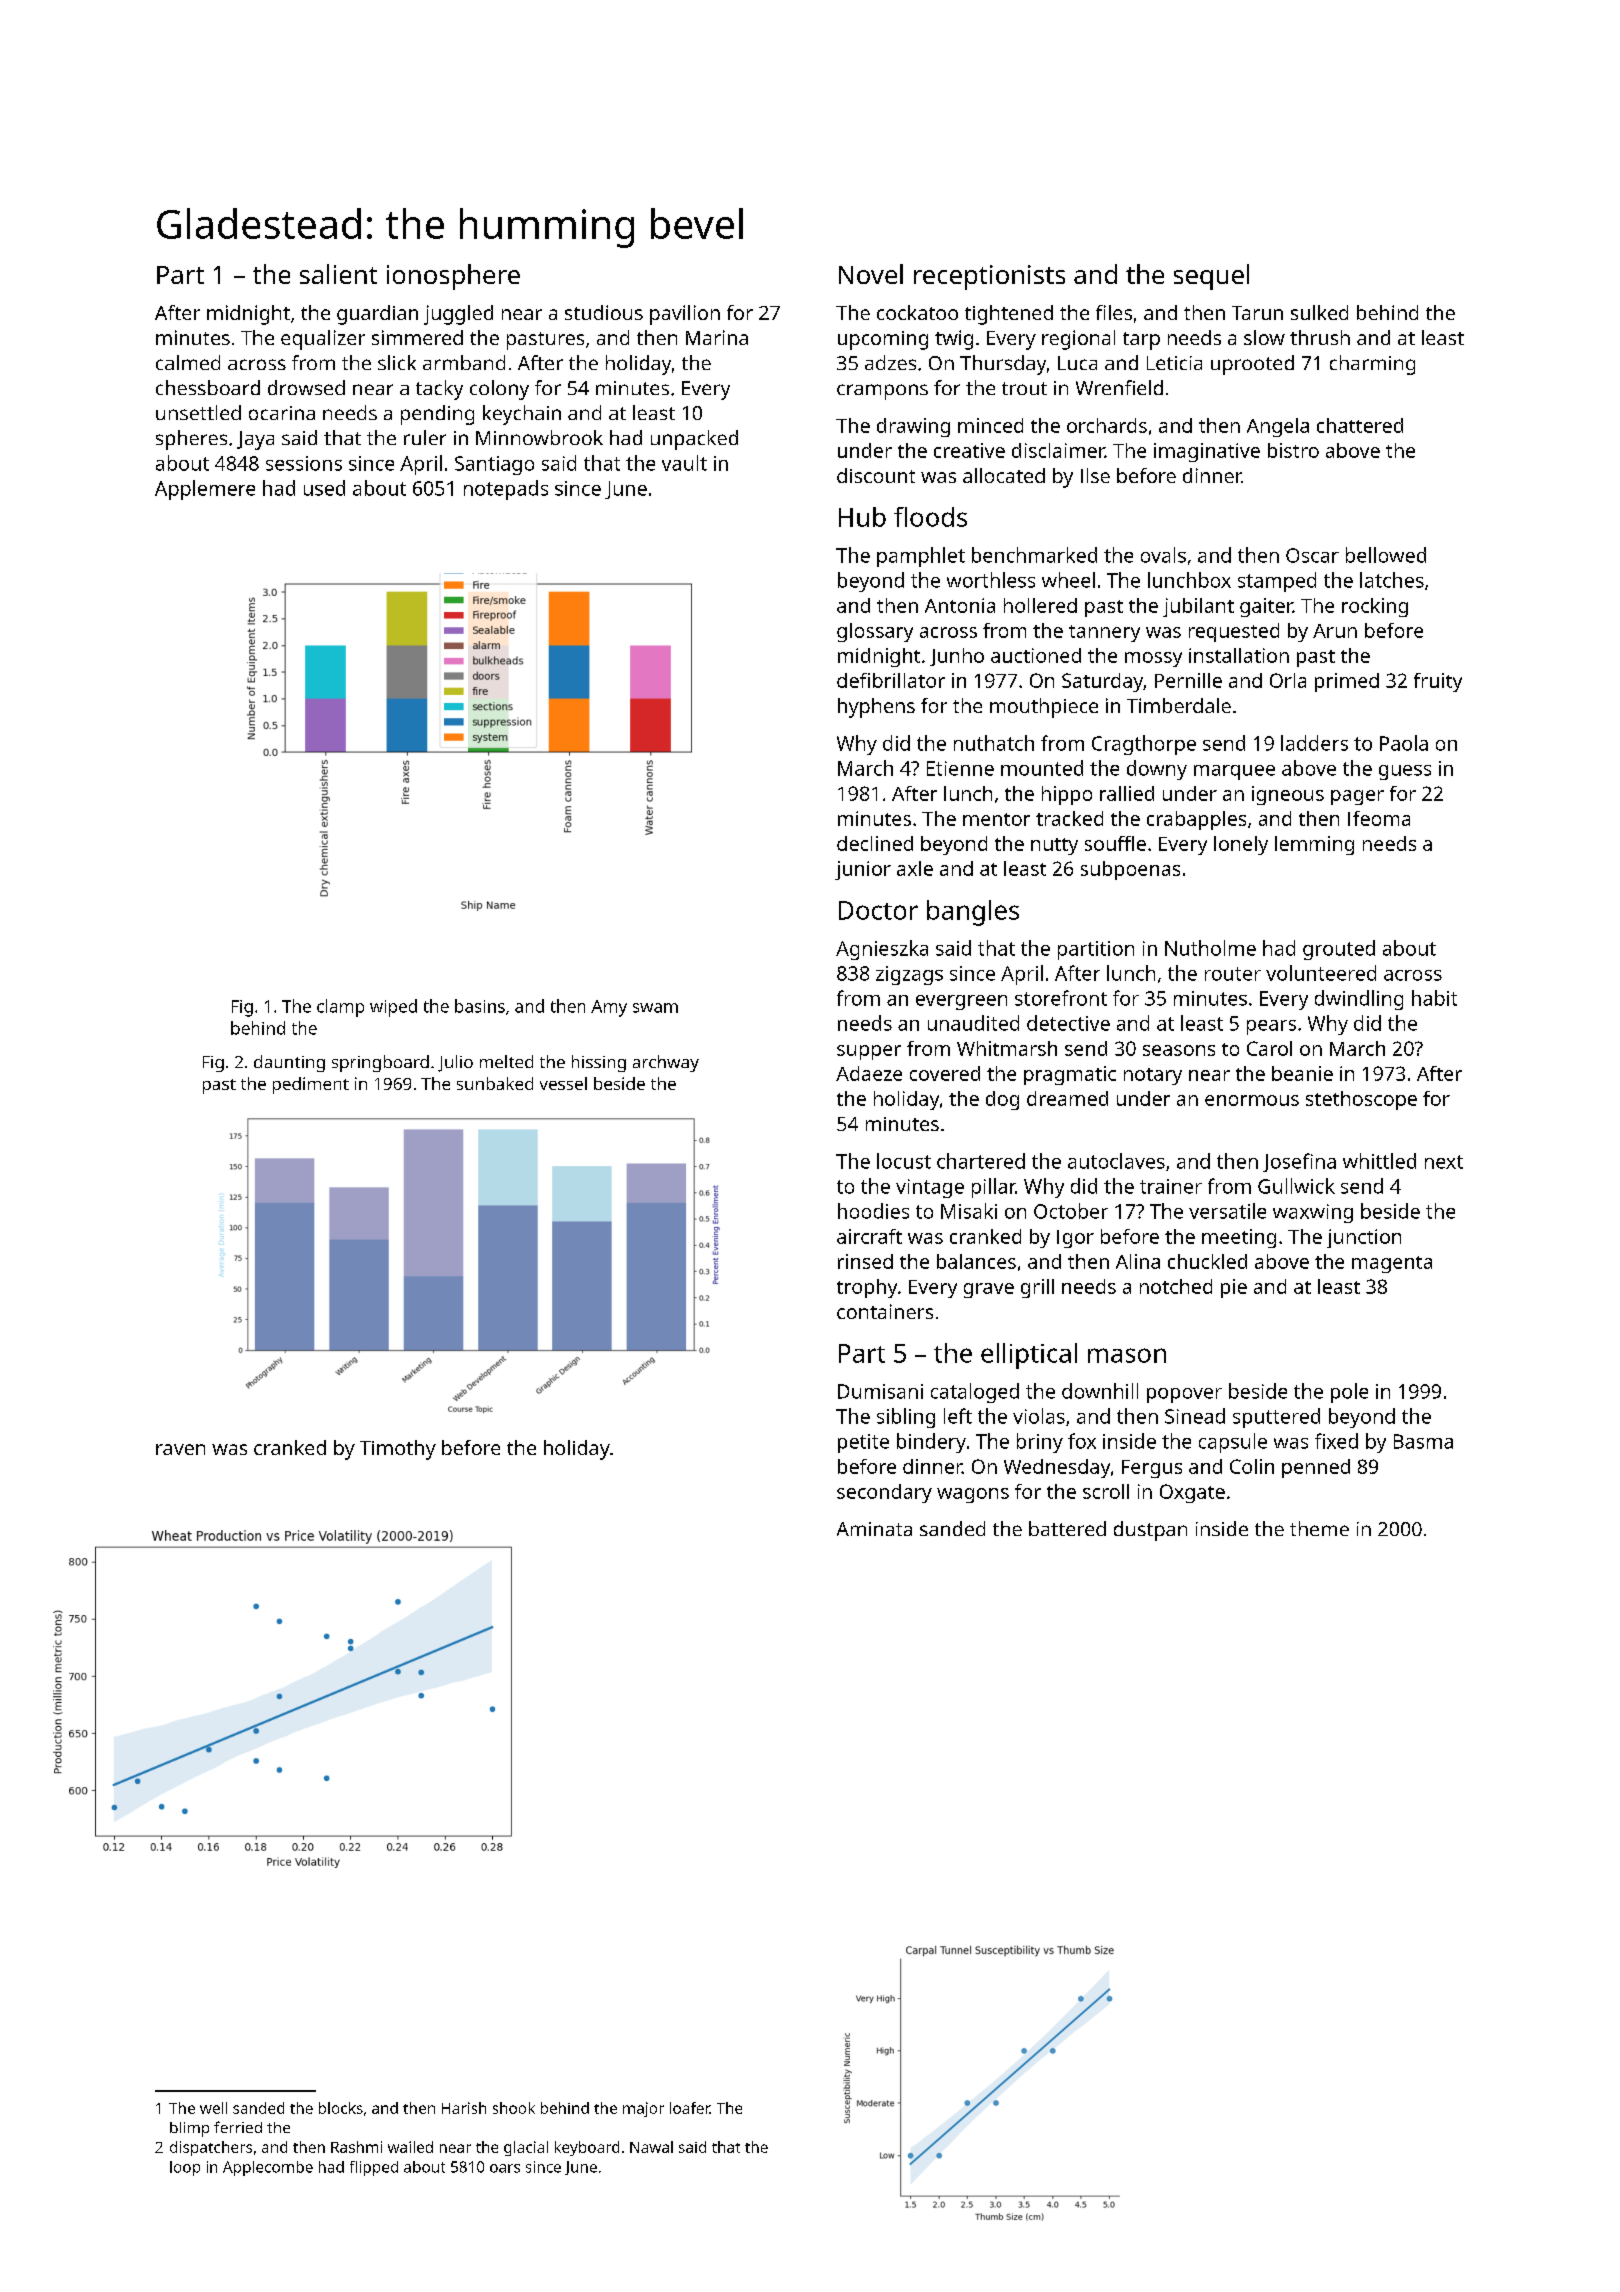  I want to click on daunting, so click(289, 1063).
